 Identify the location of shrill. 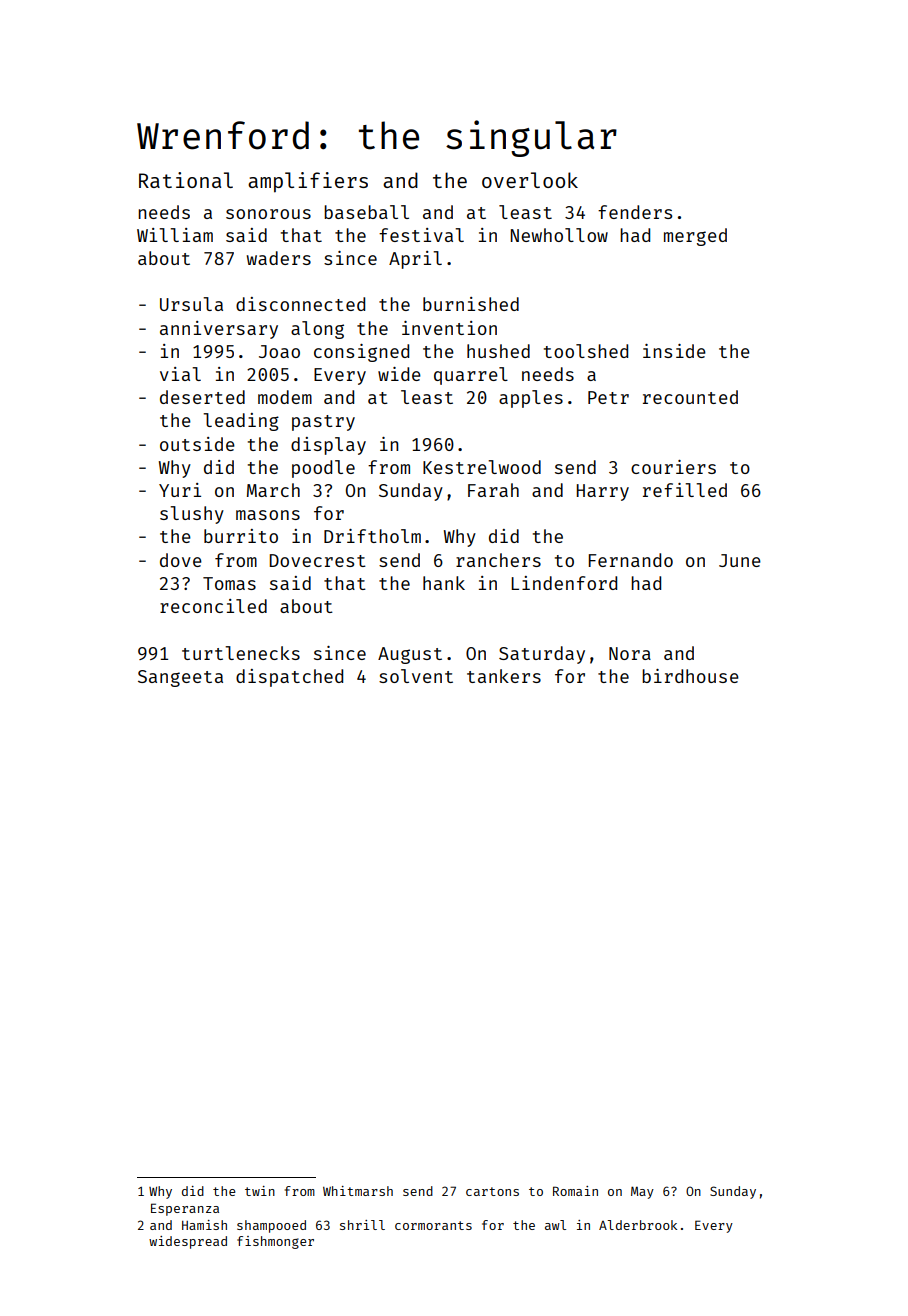
(362, 1225).
